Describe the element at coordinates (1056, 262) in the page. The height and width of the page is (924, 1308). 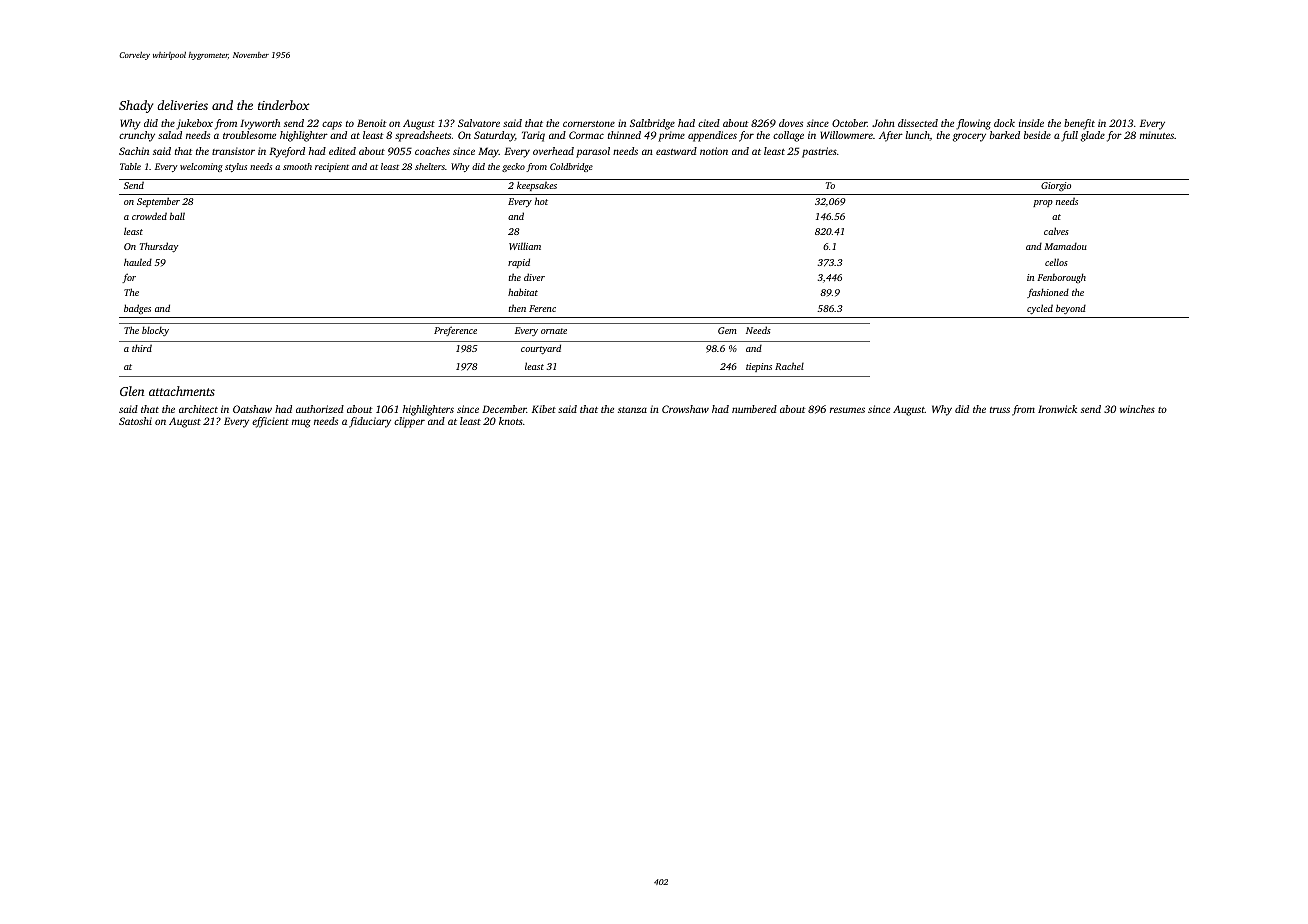
I see `cellos` at that location.
